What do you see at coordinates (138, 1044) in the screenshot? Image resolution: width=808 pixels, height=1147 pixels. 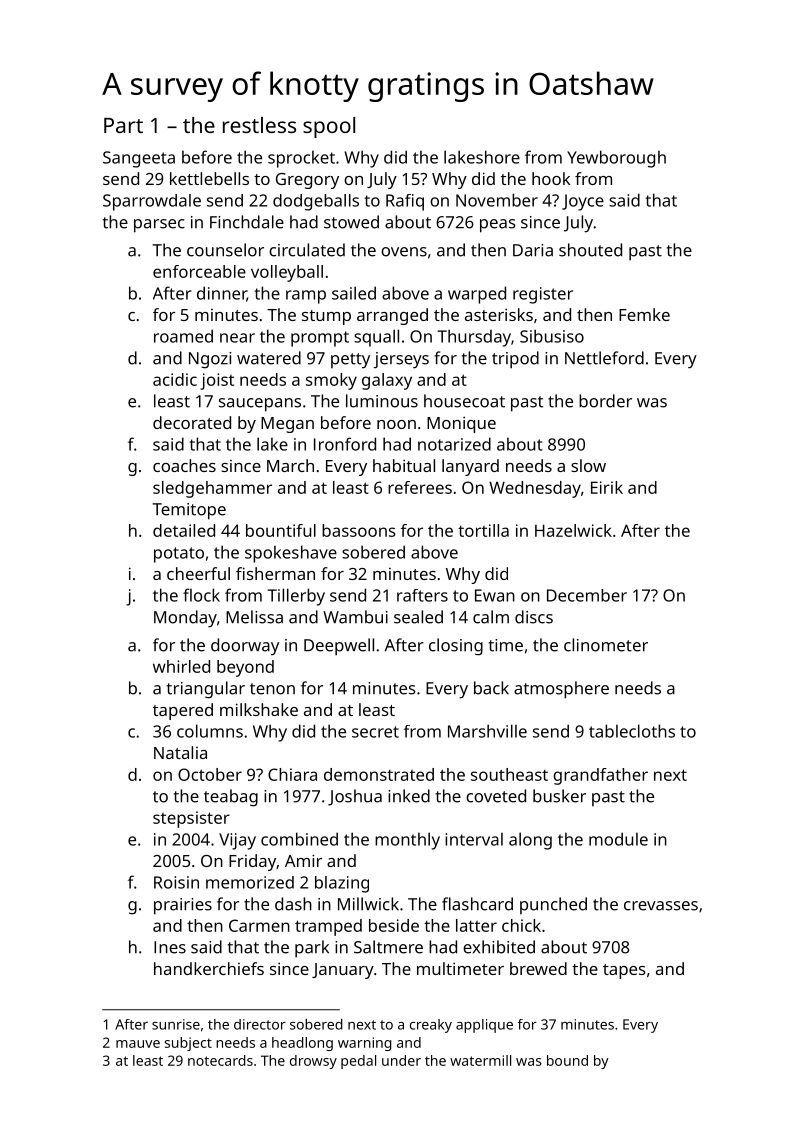 I see `mauve` at bounding box center [138, 1044].
